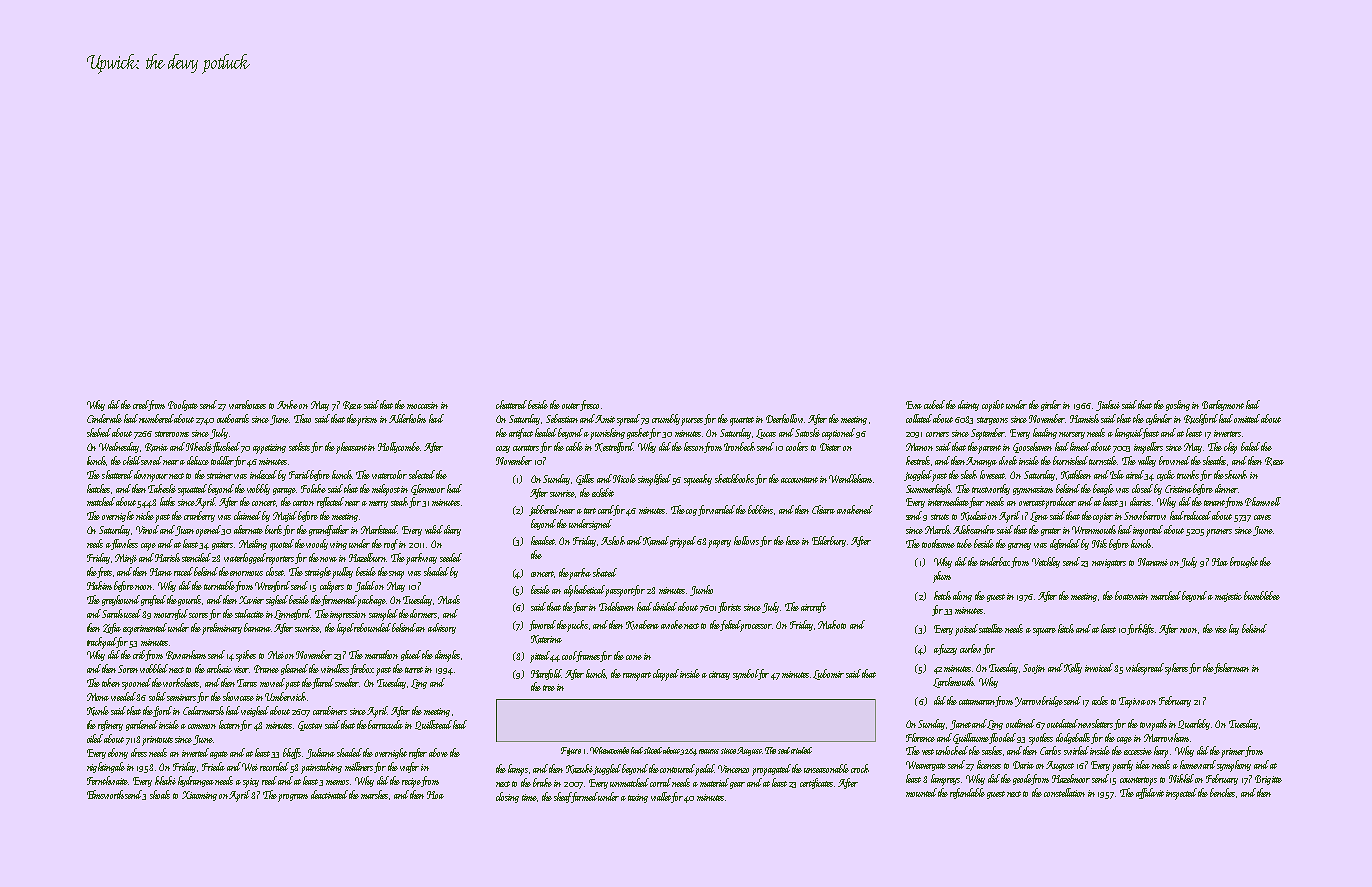  Describe the element at coordinates (112, 628) in the image. I see `Zofia` at that location.
